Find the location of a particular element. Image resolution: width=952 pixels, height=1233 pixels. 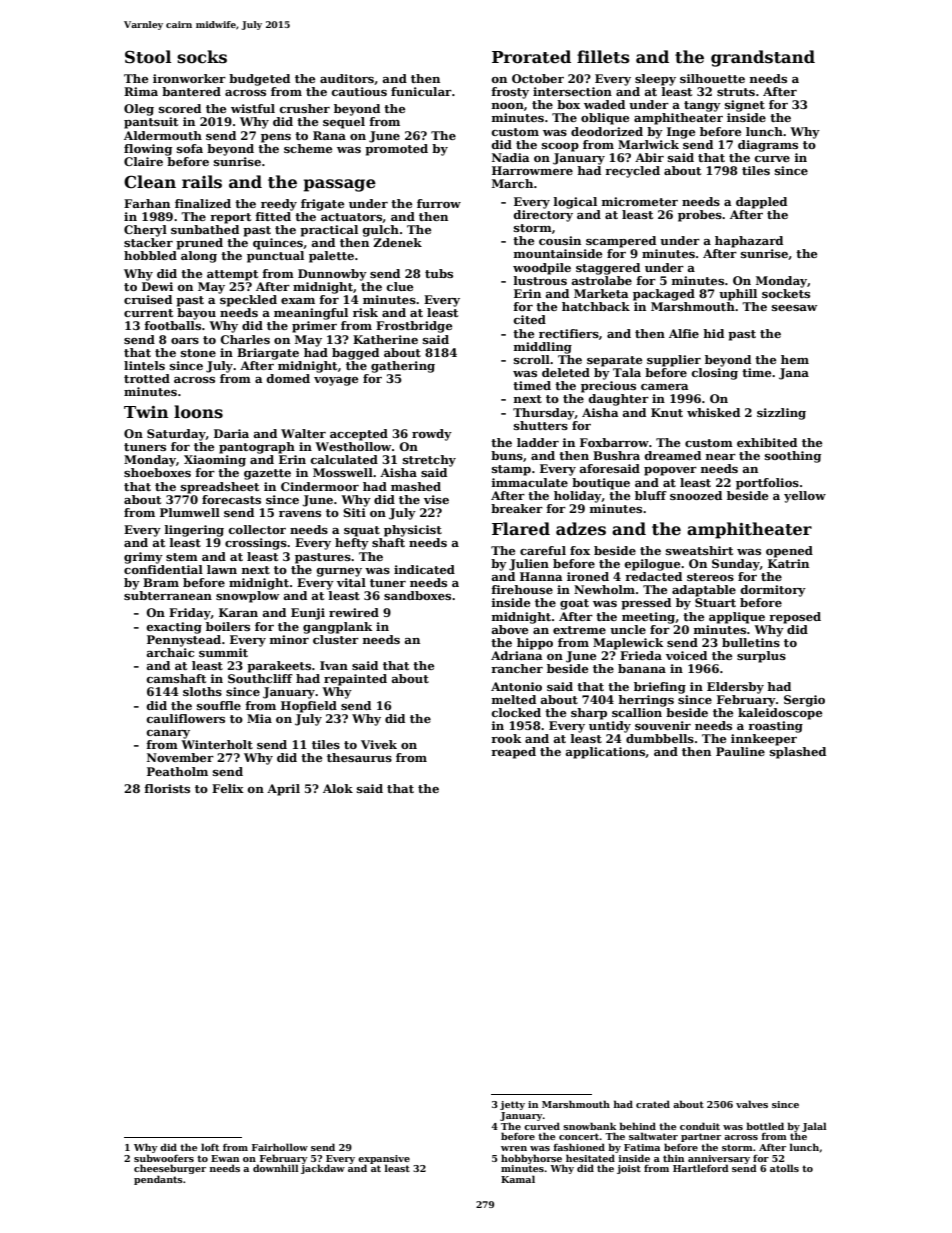

subwoofers is located at coordinates (164, 1158).
